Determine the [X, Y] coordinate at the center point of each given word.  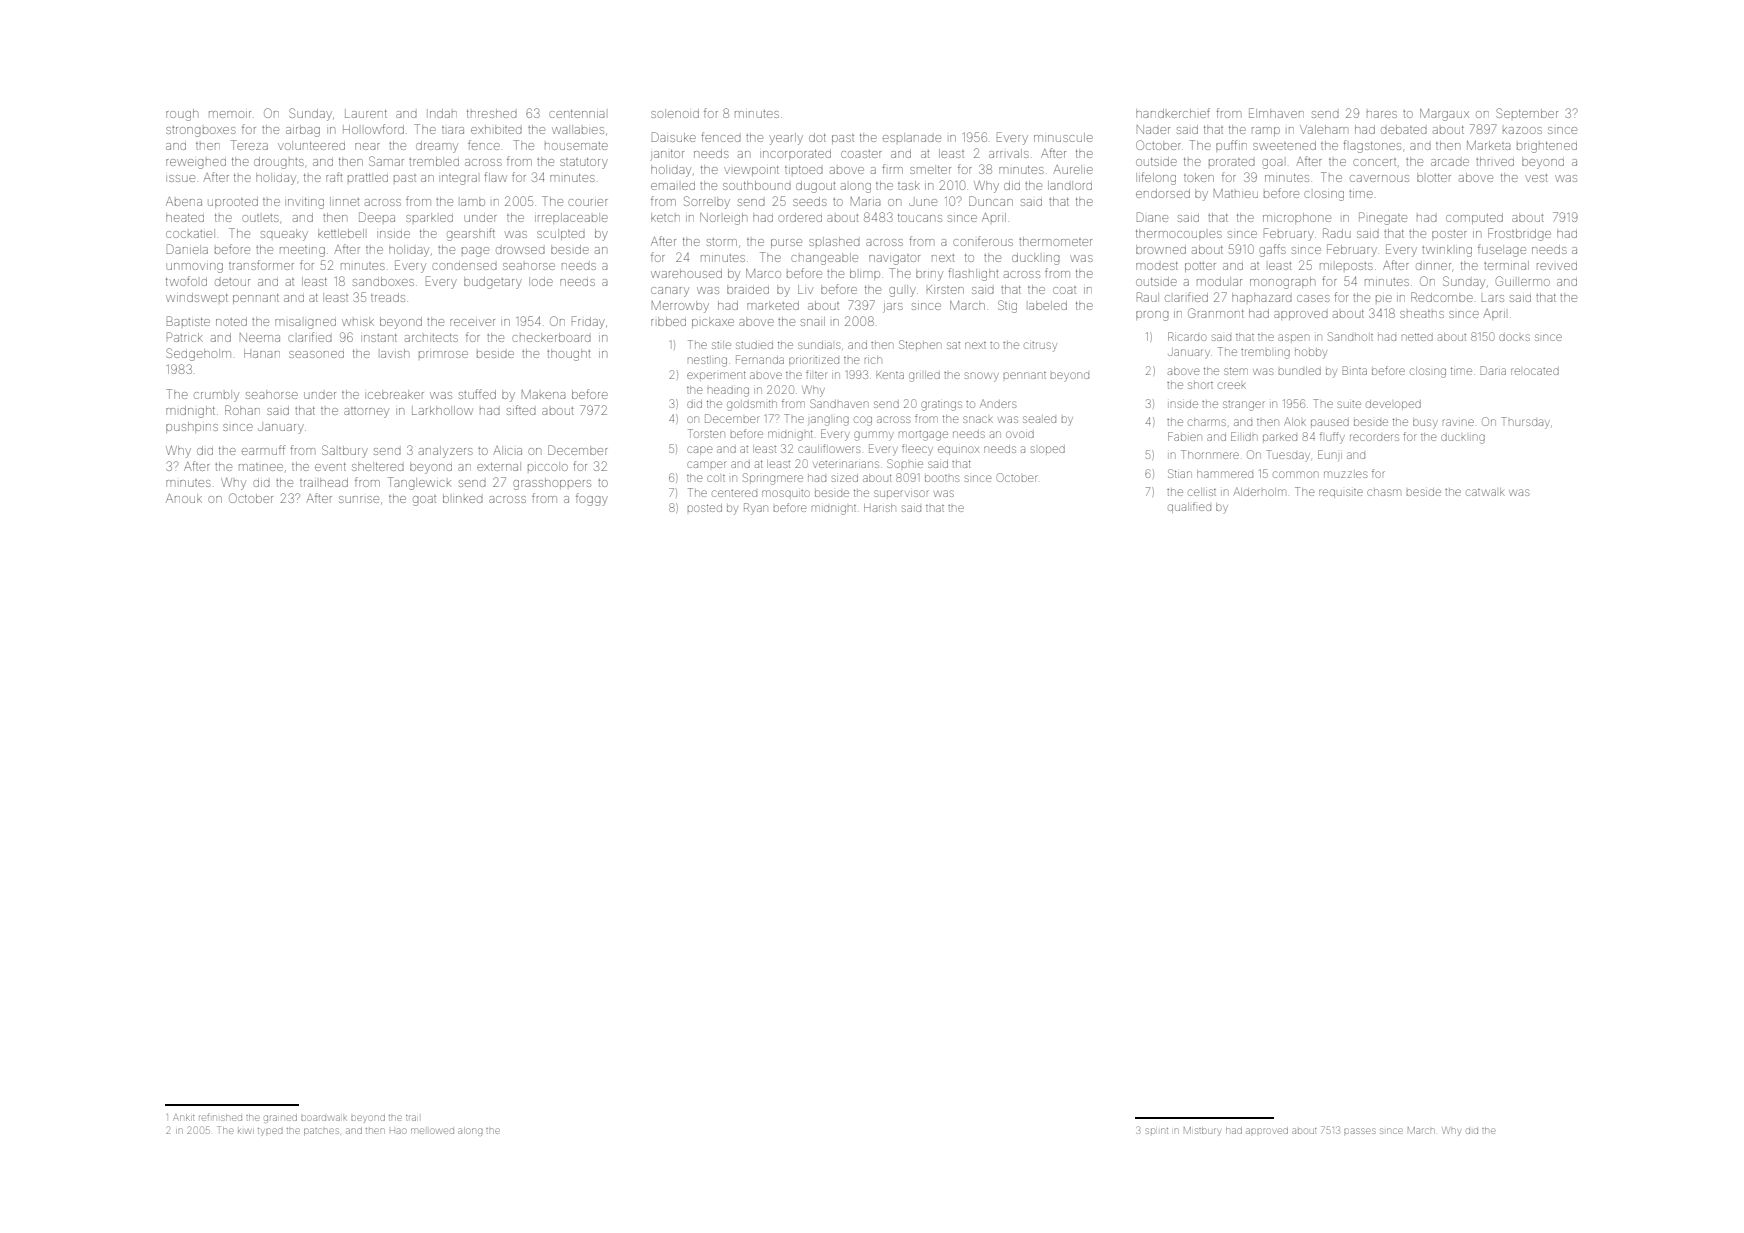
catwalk [1485, 492]
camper [706, 464]
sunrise [359, 499]
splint [1157, 1131]
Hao [398, 1131]
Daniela [187, 249]
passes [1359, 1131]
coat [1064, 290]
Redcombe [1442, 297]
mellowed [432, 1131]
